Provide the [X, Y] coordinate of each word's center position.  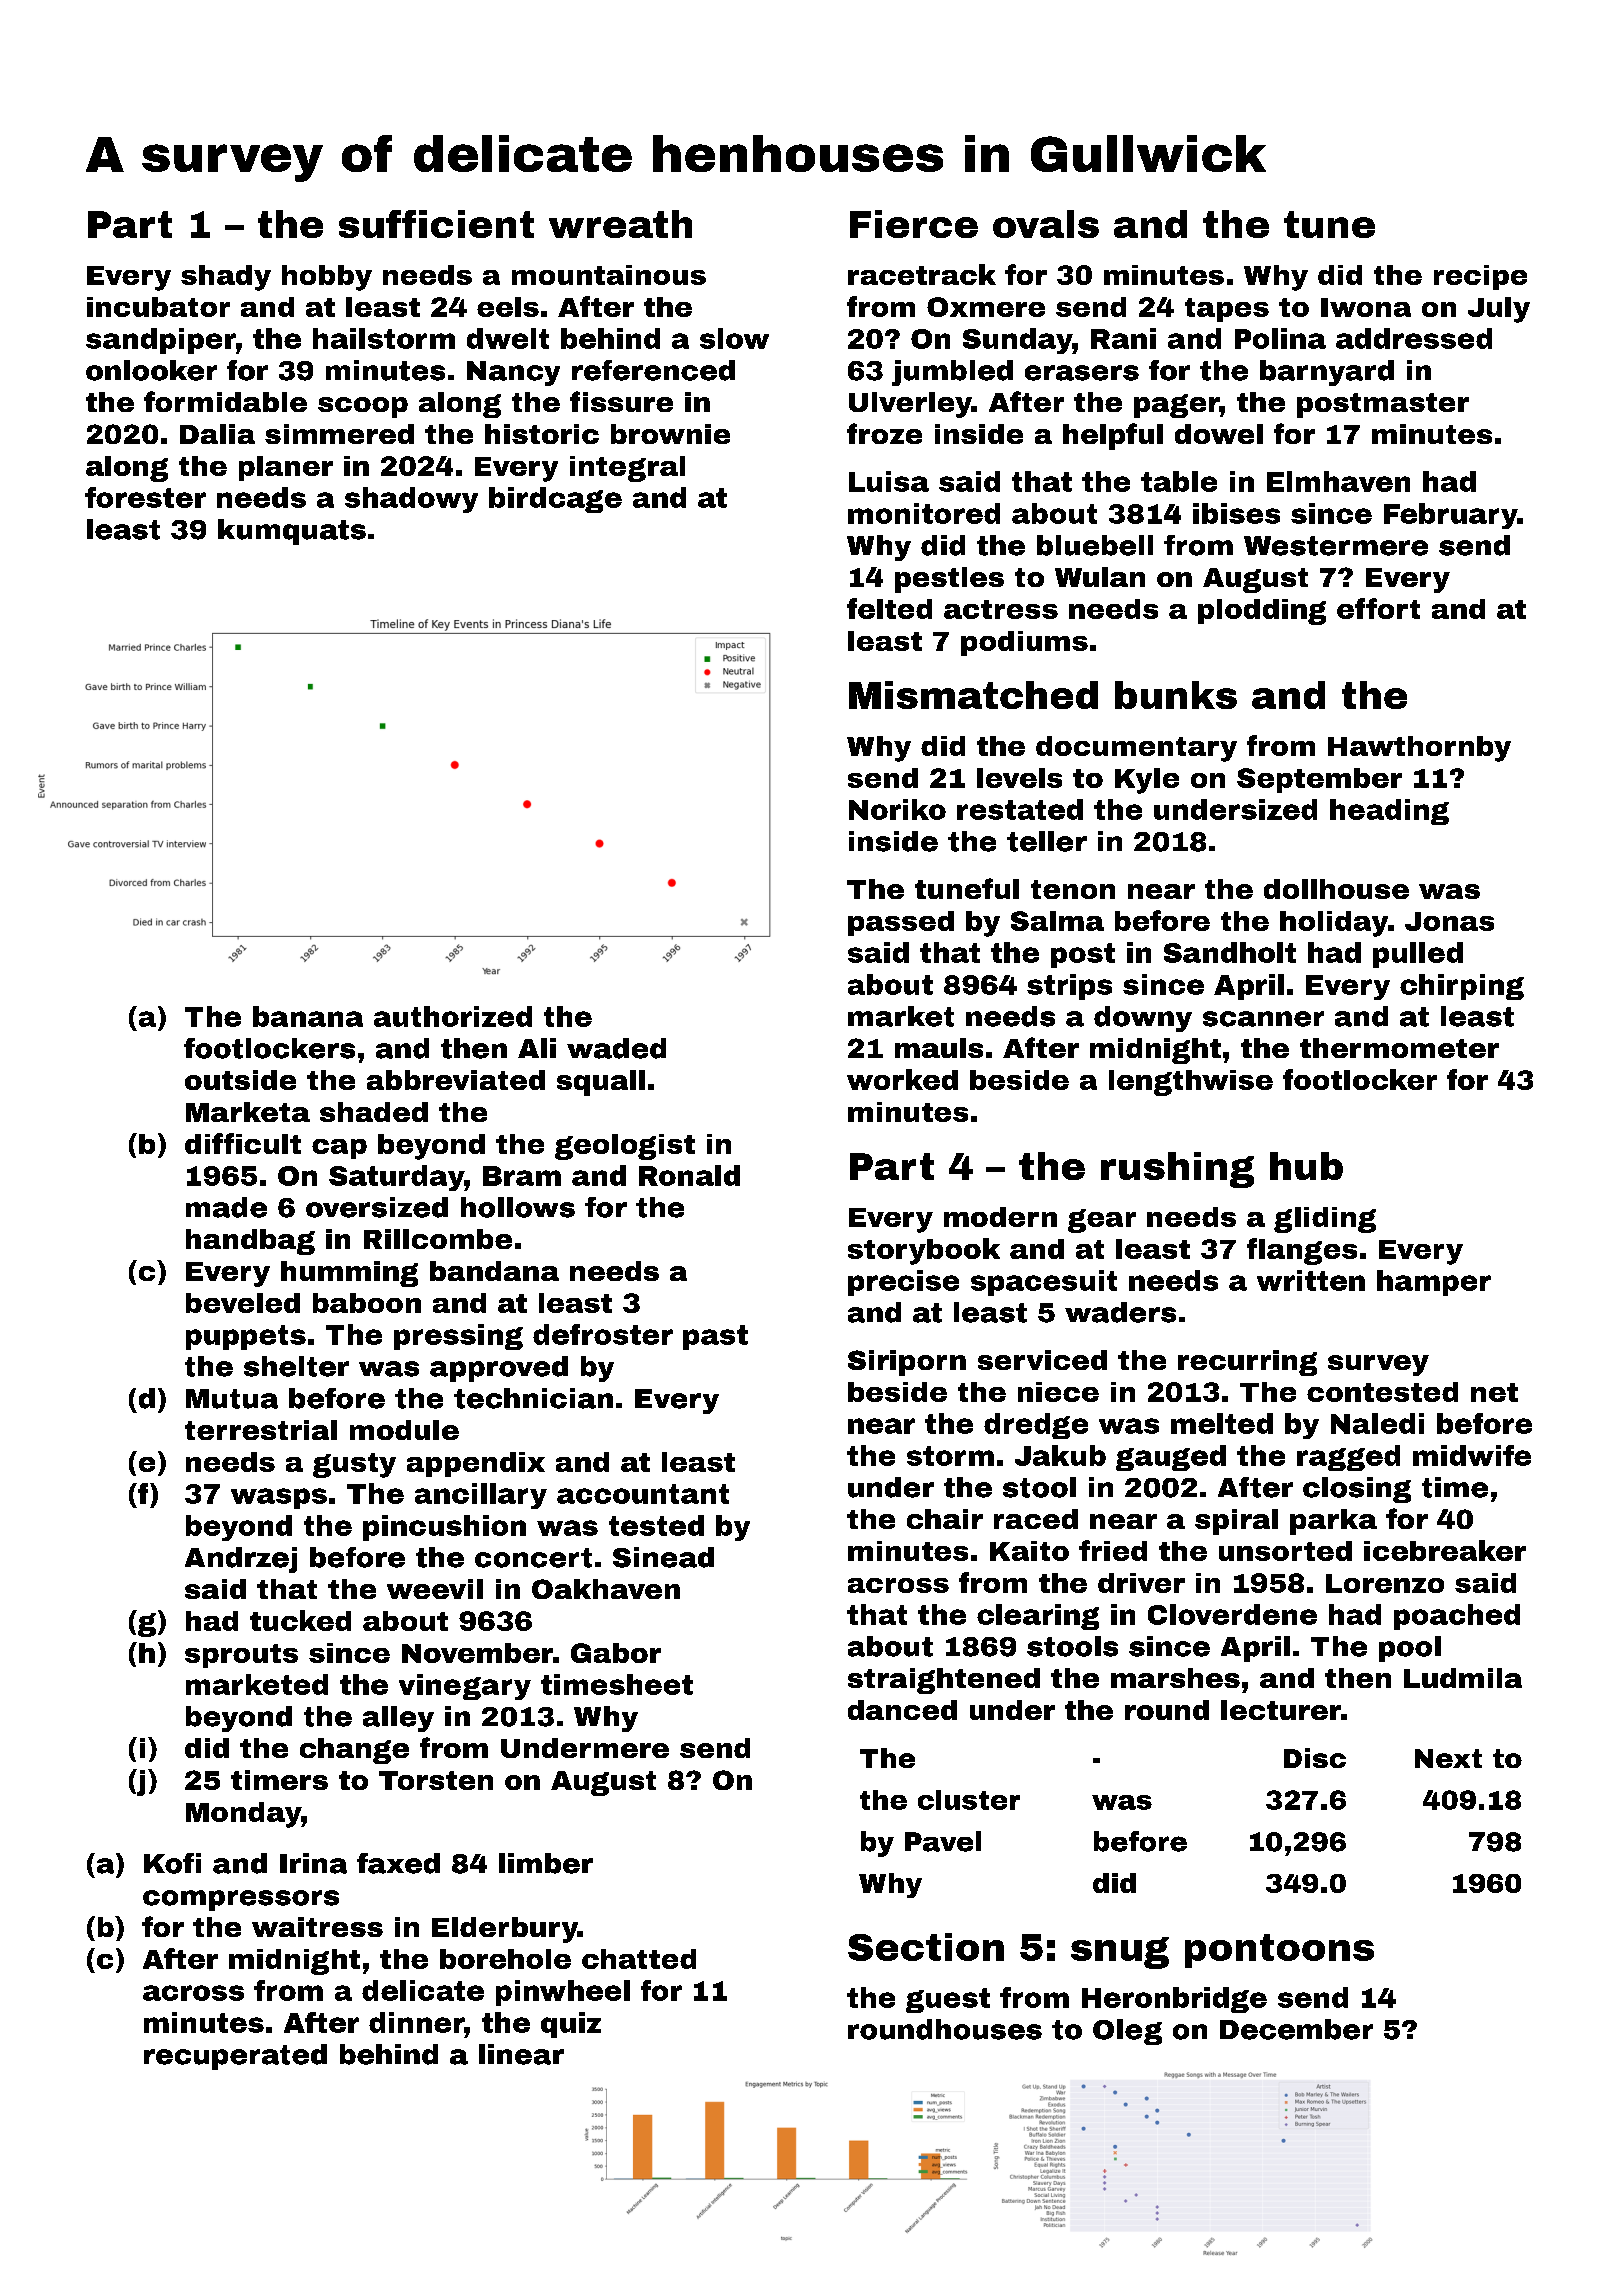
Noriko [897, 809]
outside [240, 1080]
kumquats [292, 532]
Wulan [1100, 577]
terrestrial [261, 1430]
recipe [1480, 277]
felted [889, 608]
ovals [1046, 224]
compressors [241, 1900]
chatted [639, 1959]
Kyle [1147, 781]
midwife [1472, 1455]
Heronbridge [1174, 2000]
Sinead [663, 1557]
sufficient [436, 224]
